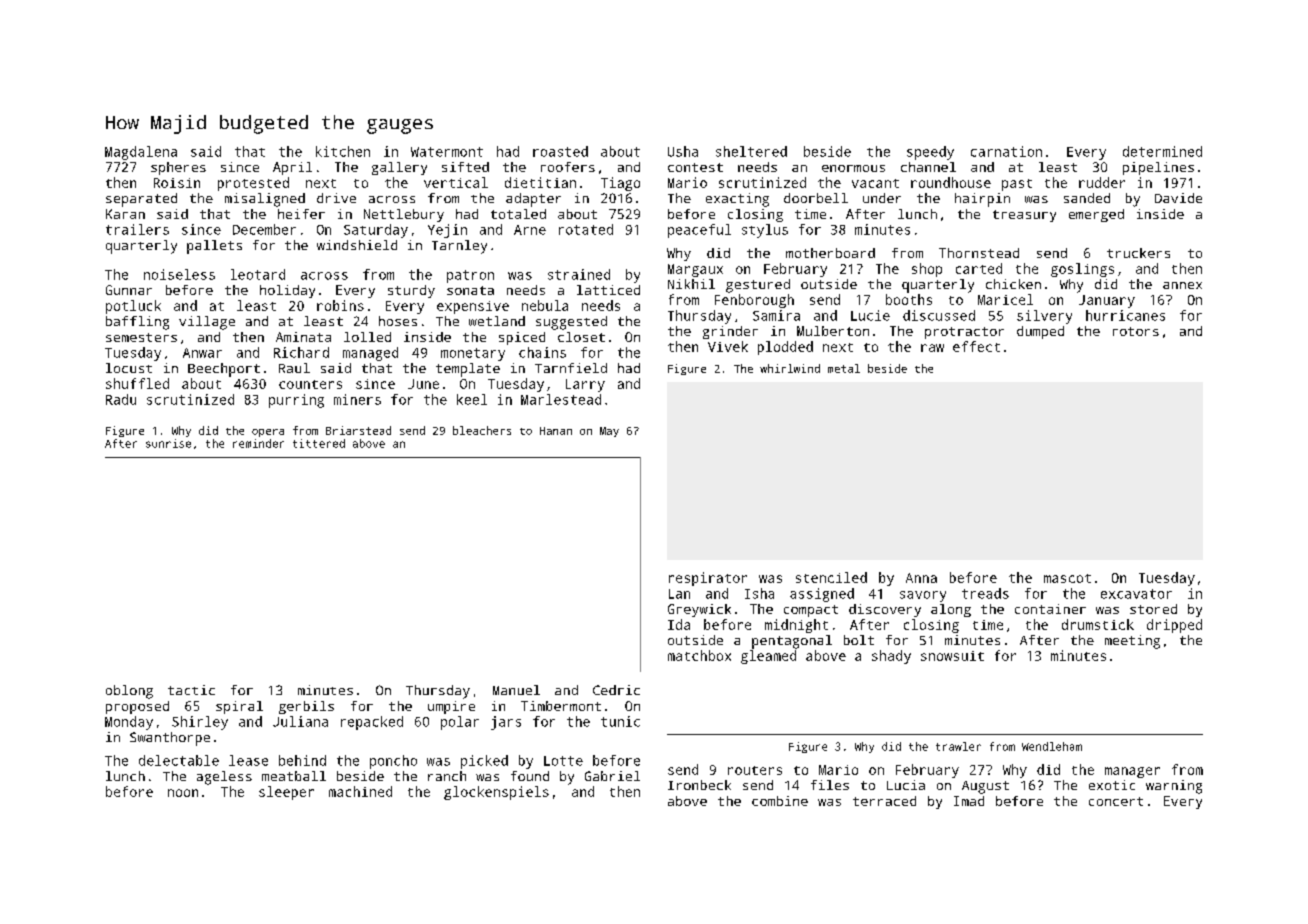 Image resolution: width=1308 pixels, height=924 pixels. What do you see at coordinates (1136, 331) in the screenshot?
I see `rotors` at bounding box center [1136, 331].
